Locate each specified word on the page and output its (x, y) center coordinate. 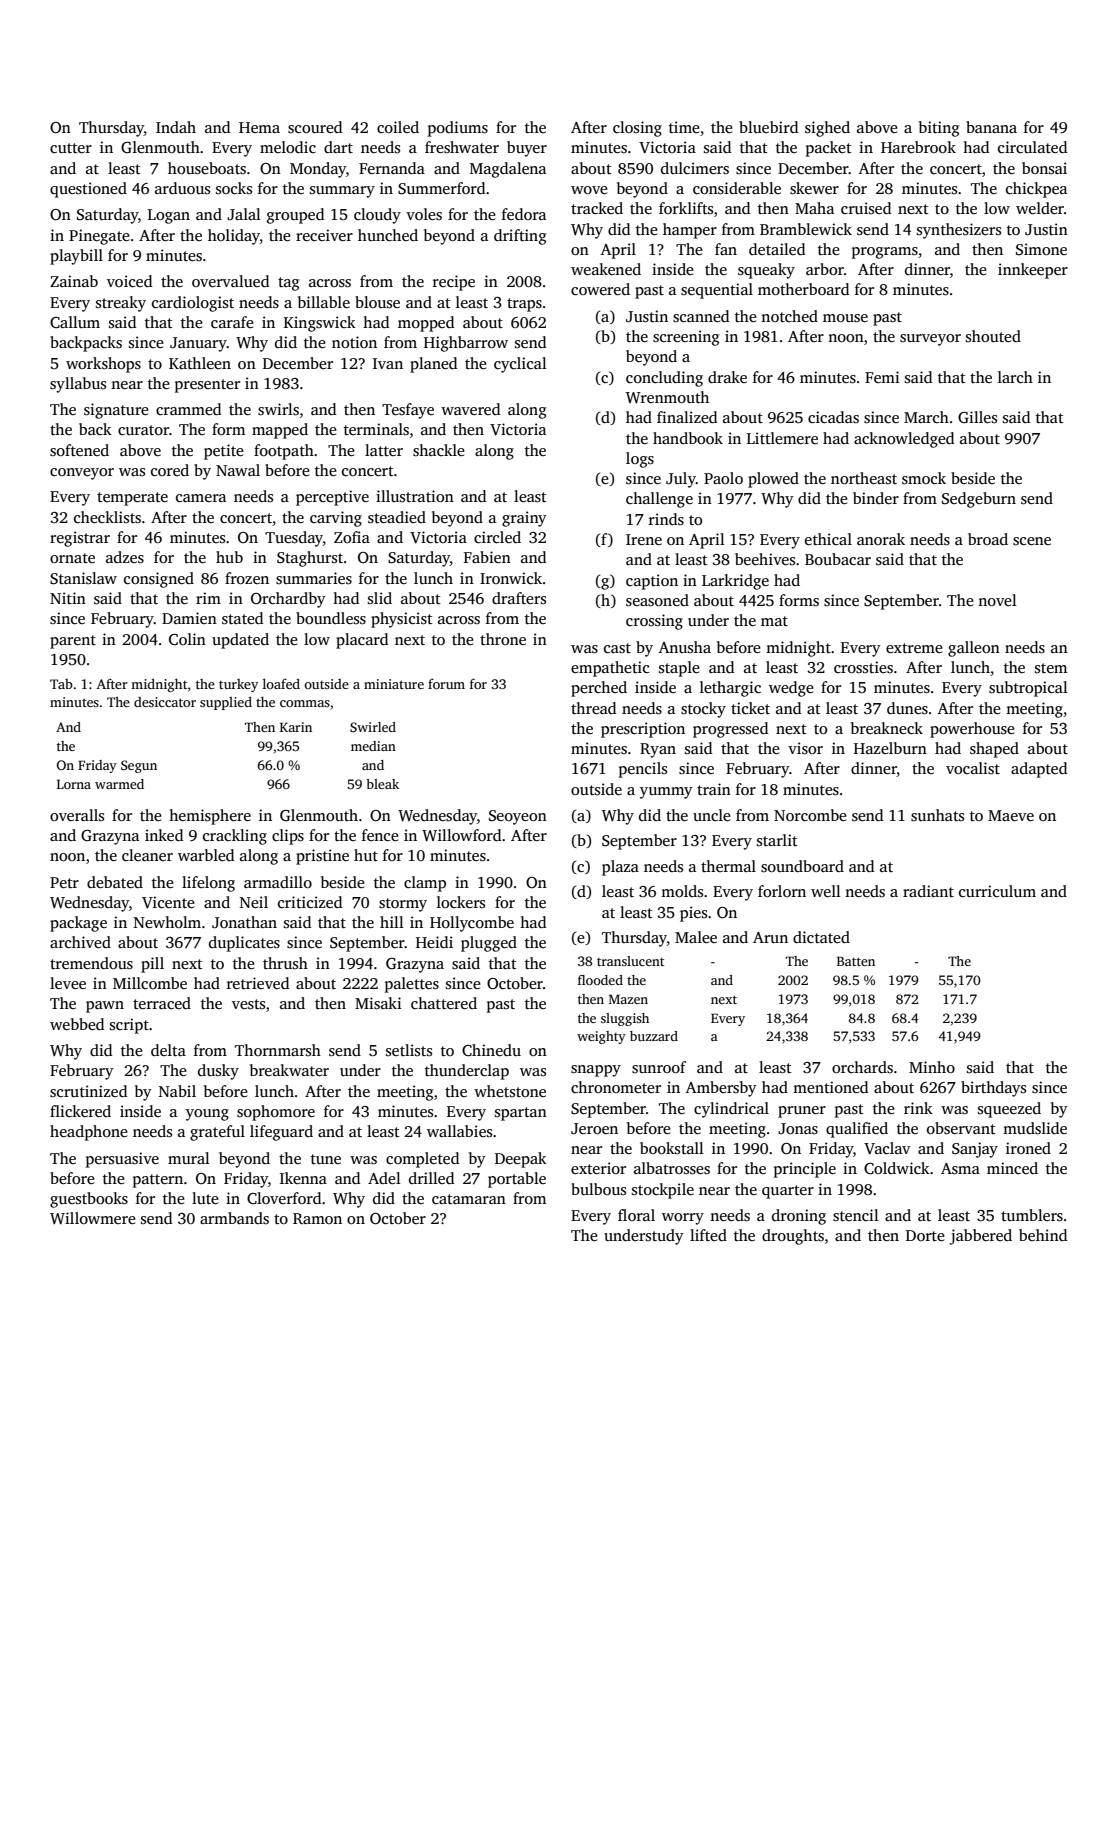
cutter (71, 148)
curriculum (997, 891)
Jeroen (594, 1129)
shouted (993, 336)
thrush (285, 963)
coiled (398, 127)
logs (640, 460)
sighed (827, 129)
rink (918, 1108)
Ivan (388, 363)
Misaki (378, 1003)
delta (168, 1050)
